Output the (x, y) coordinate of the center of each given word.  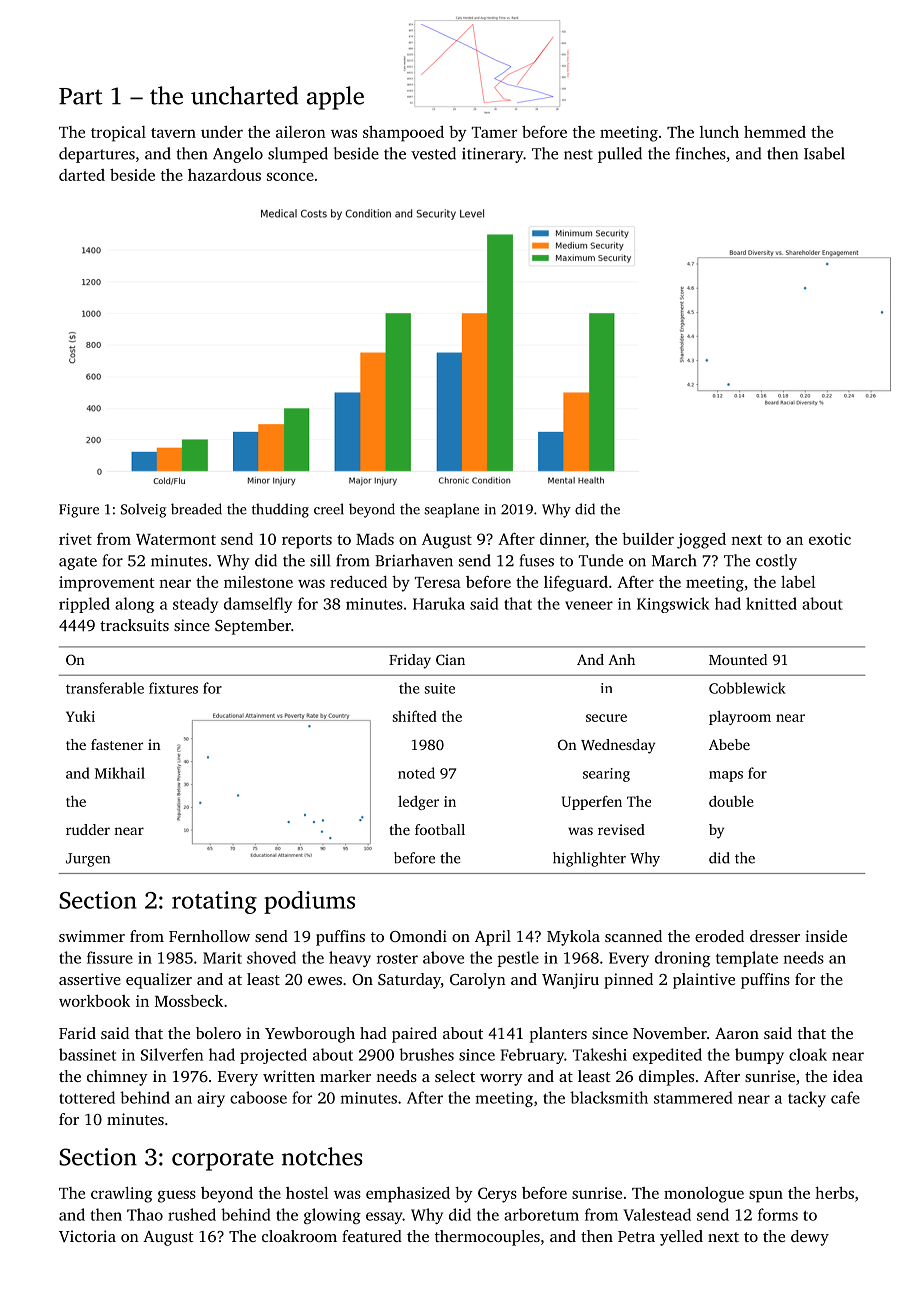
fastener (117, 744)
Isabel (824, 153)
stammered (693, 1097)
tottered (87, 1097)
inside (826, 936)
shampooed (403, 134)
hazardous (224, 175)
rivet (75, 539)
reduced (358, 582)
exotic (830, 539)
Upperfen (592, 802)
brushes (426, 1054)
